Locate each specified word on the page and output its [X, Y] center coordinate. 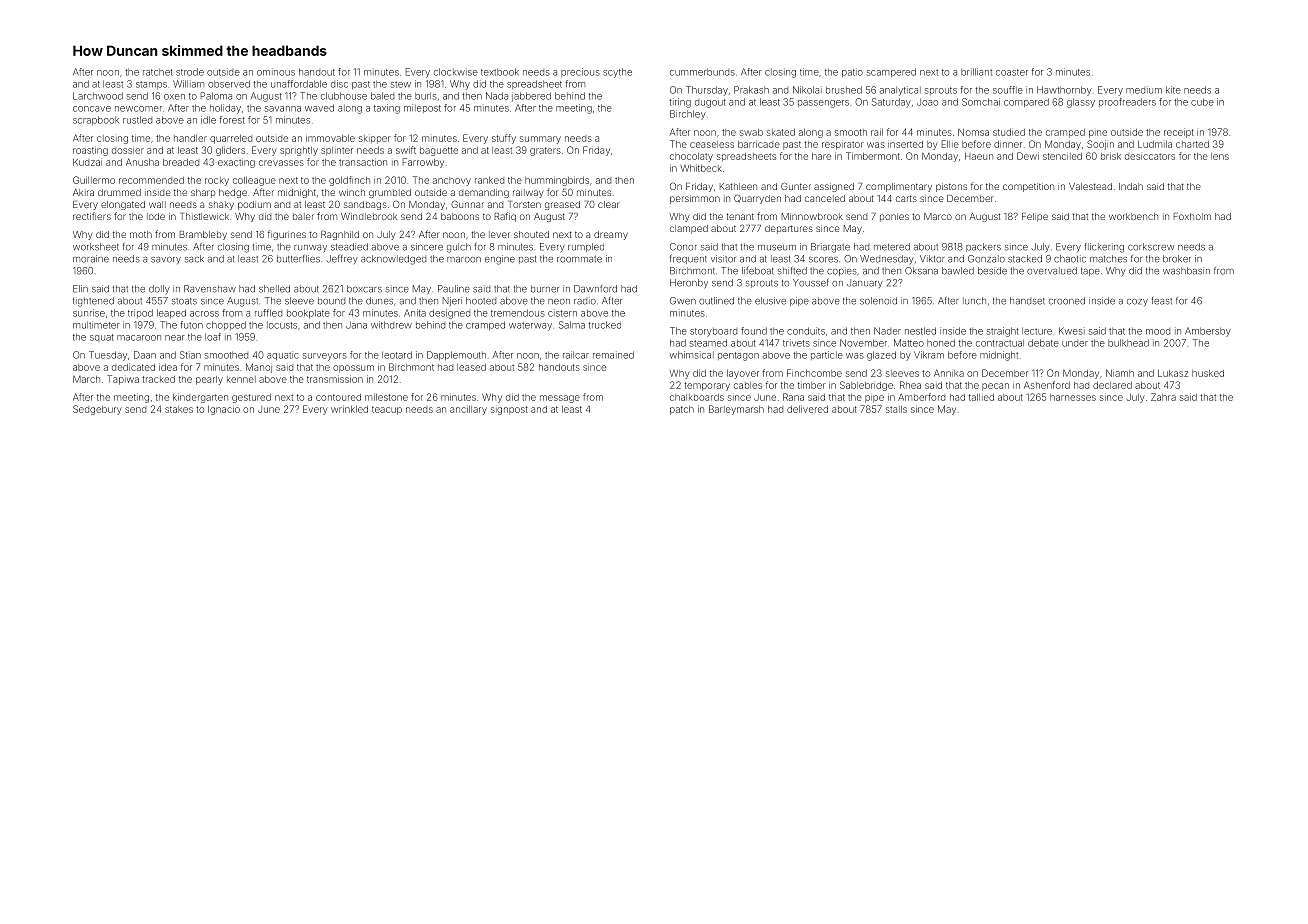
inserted [905, 144]
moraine [91, 259]
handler [190, 138]
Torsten [525, 204]
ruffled [268, 313]
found [754, 331]
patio [852, 72]
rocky [217, 181]
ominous [276, 72]
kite [1173, 90]
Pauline [454, 289]
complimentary [899, 187]
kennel [241, 379]
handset [1027, 301]
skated [781, 132]
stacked [1025, 259]
